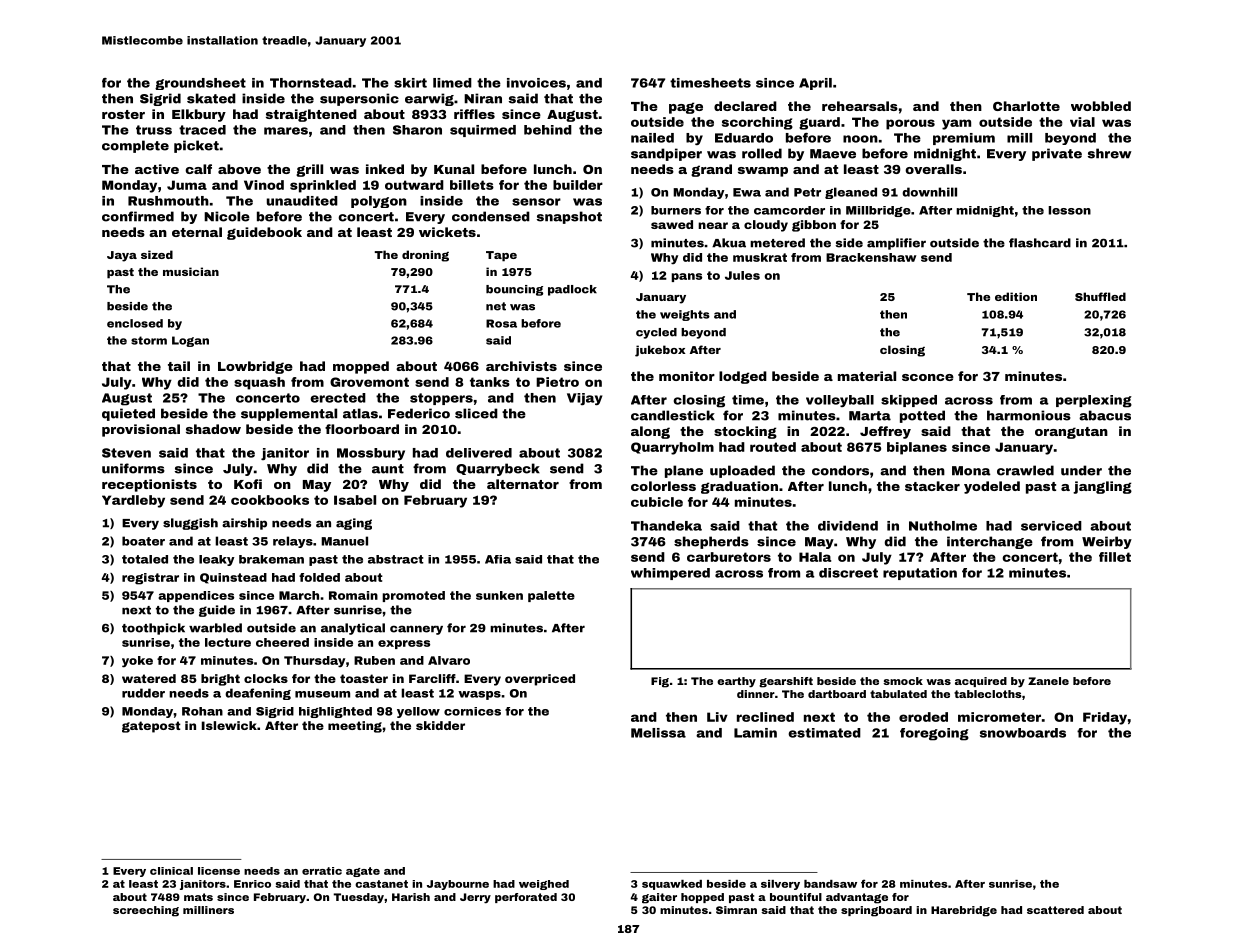 The image size is (1233, 952). What do you see at coordinates (344, 541) in the screenshot?
I see `Manuel` at bounding box center [344, 541].
